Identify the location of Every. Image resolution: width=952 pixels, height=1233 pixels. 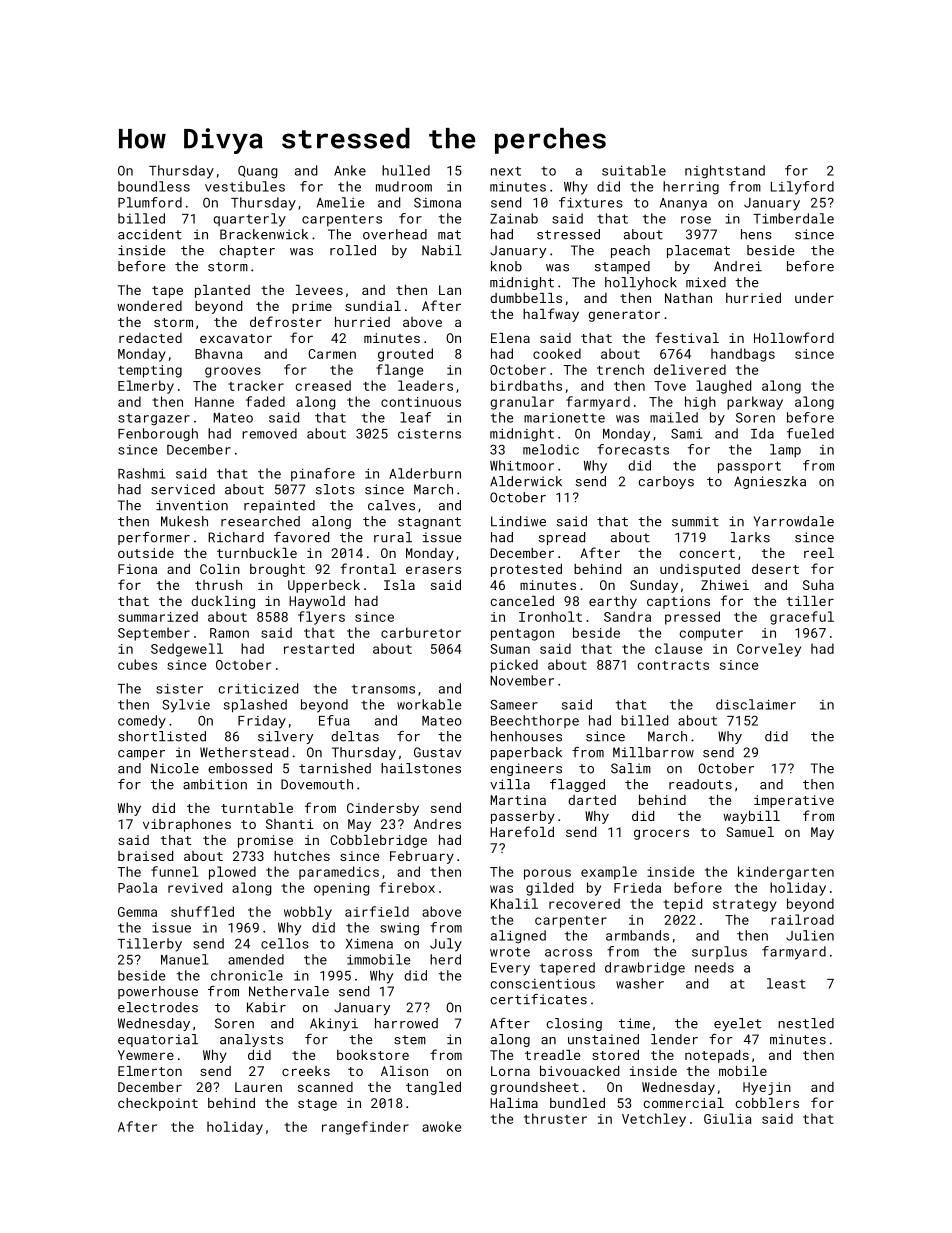
(510, 969).
